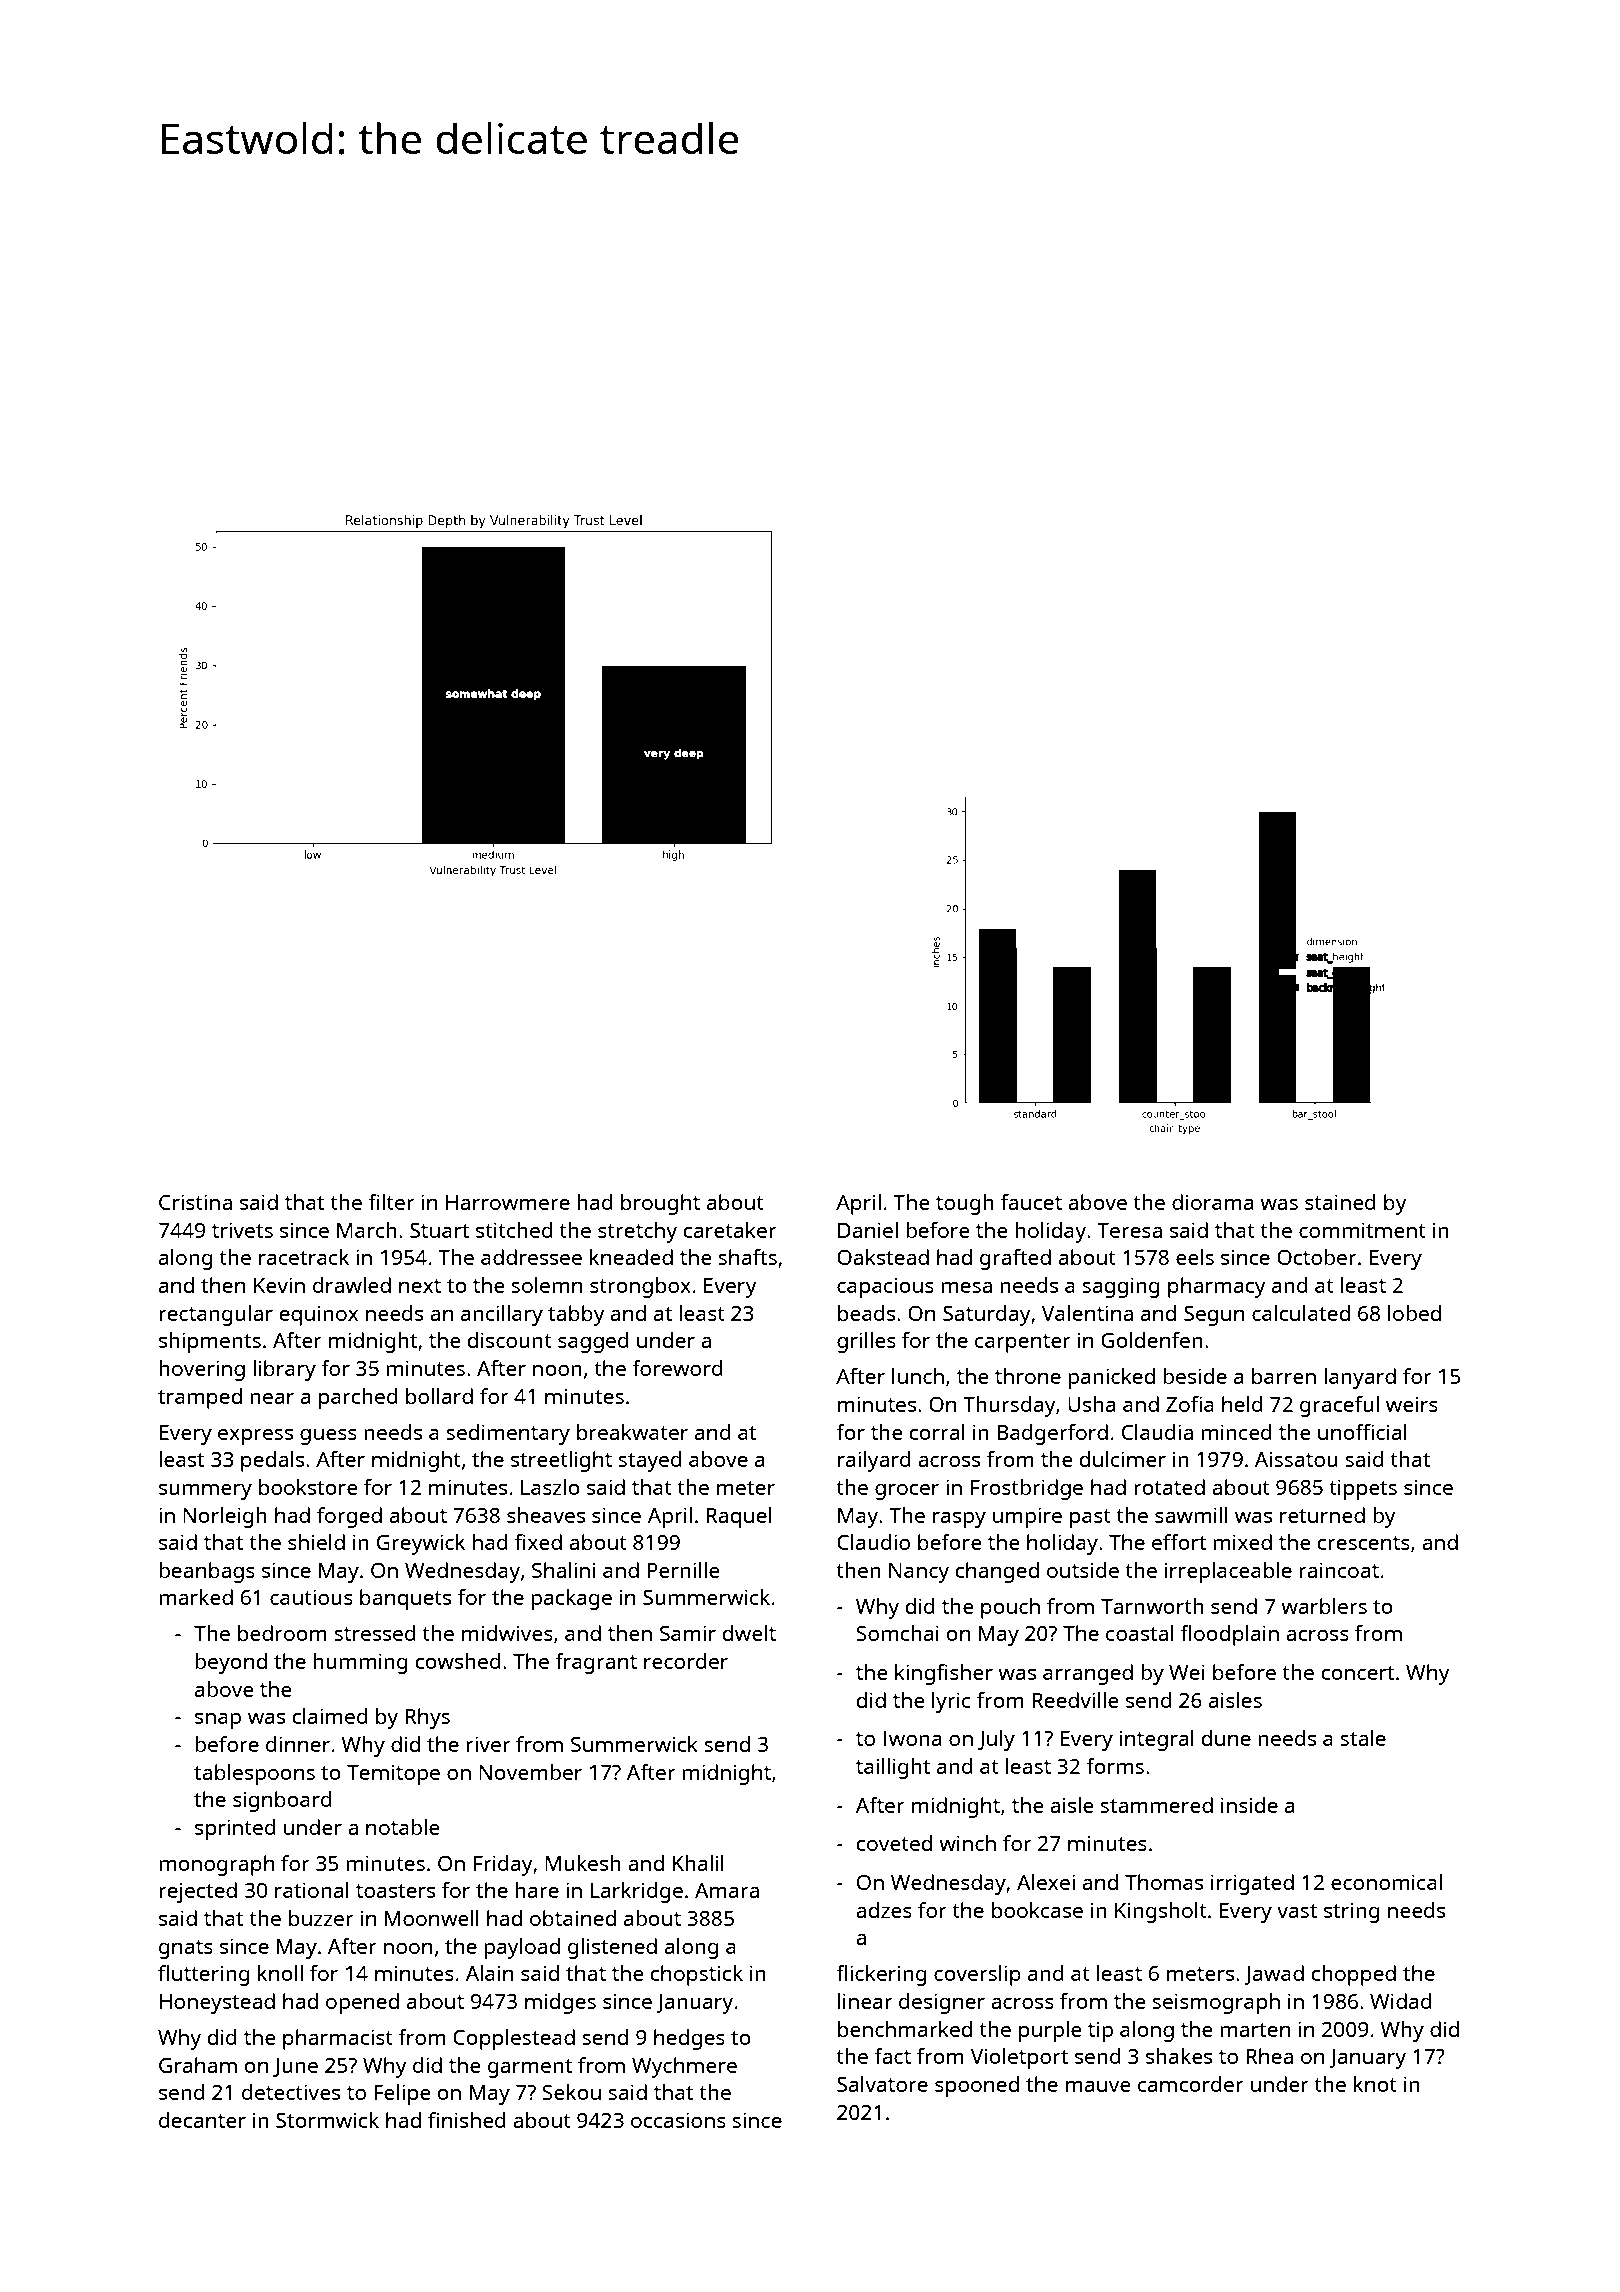 The image size is (1620, 2292). I want to click on Greywick, so click(421, 1544).
